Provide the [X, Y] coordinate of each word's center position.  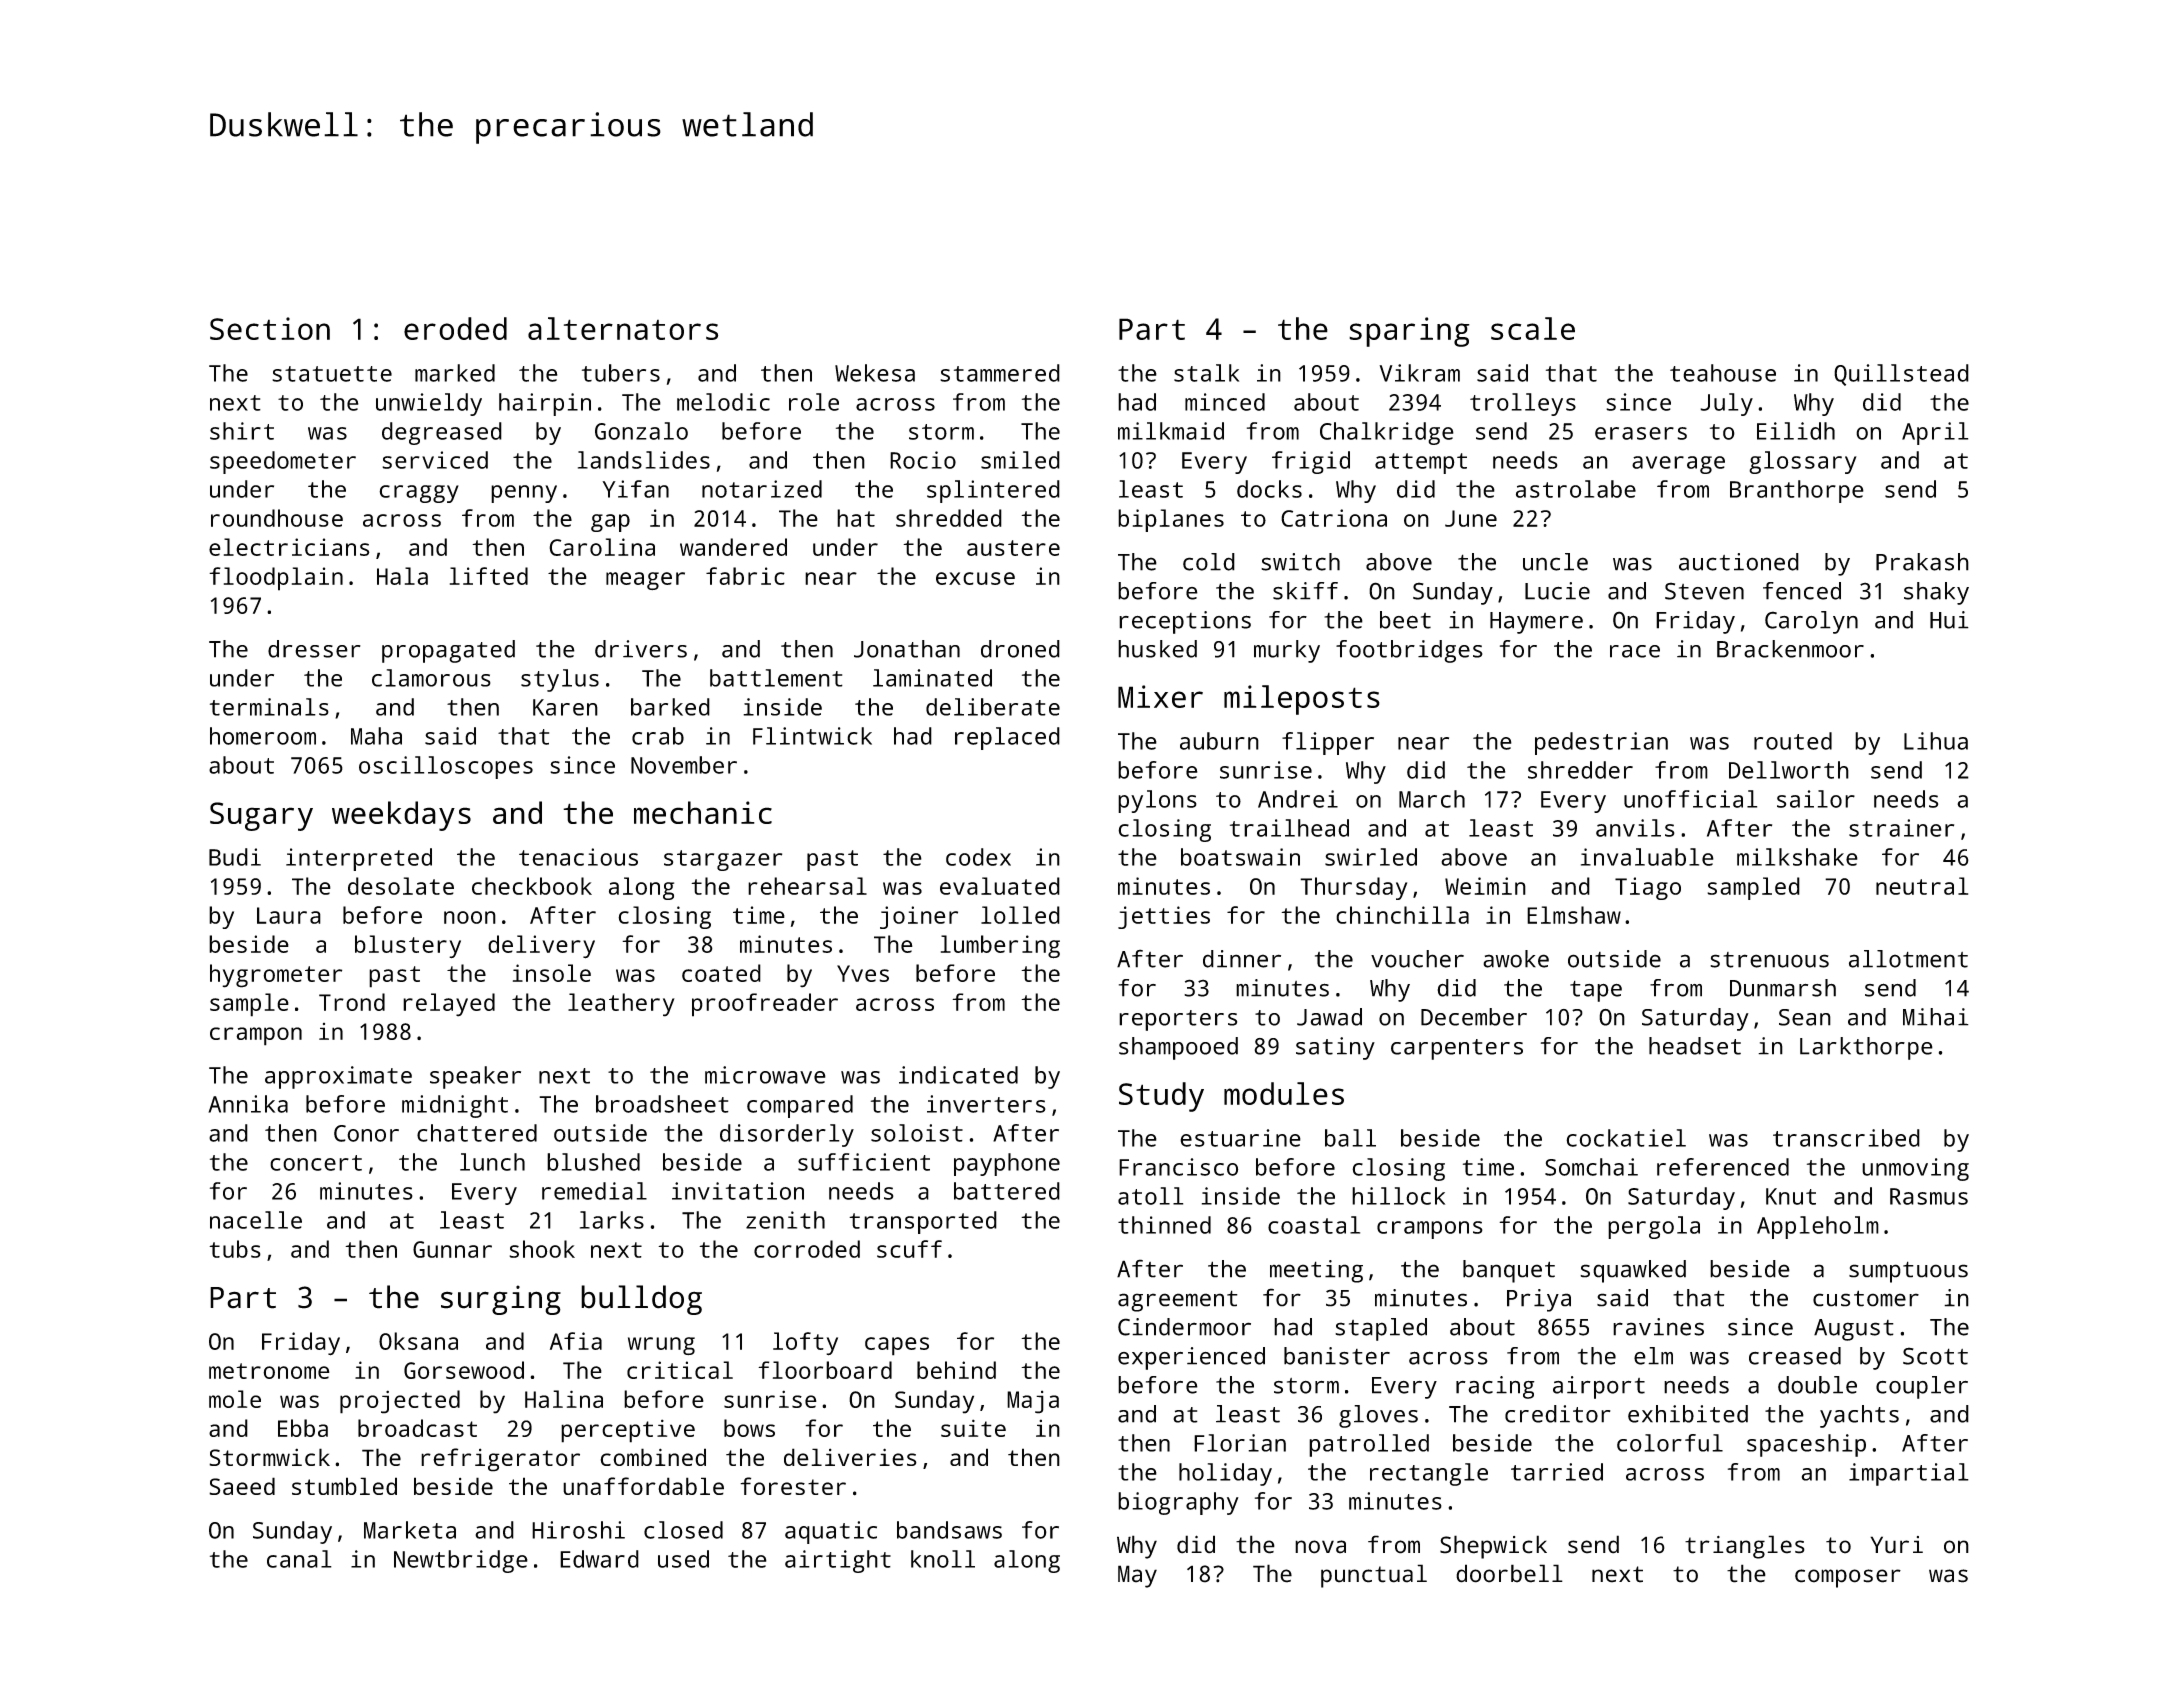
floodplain [276, 579]
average [1678, 465]
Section [270, 328]
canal [299, 1559]
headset [1695, 1046]
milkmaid [1171, 431]
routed [1793, 741]
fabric [745, 576]
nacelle [256, 1220]
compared [800, 1106]
